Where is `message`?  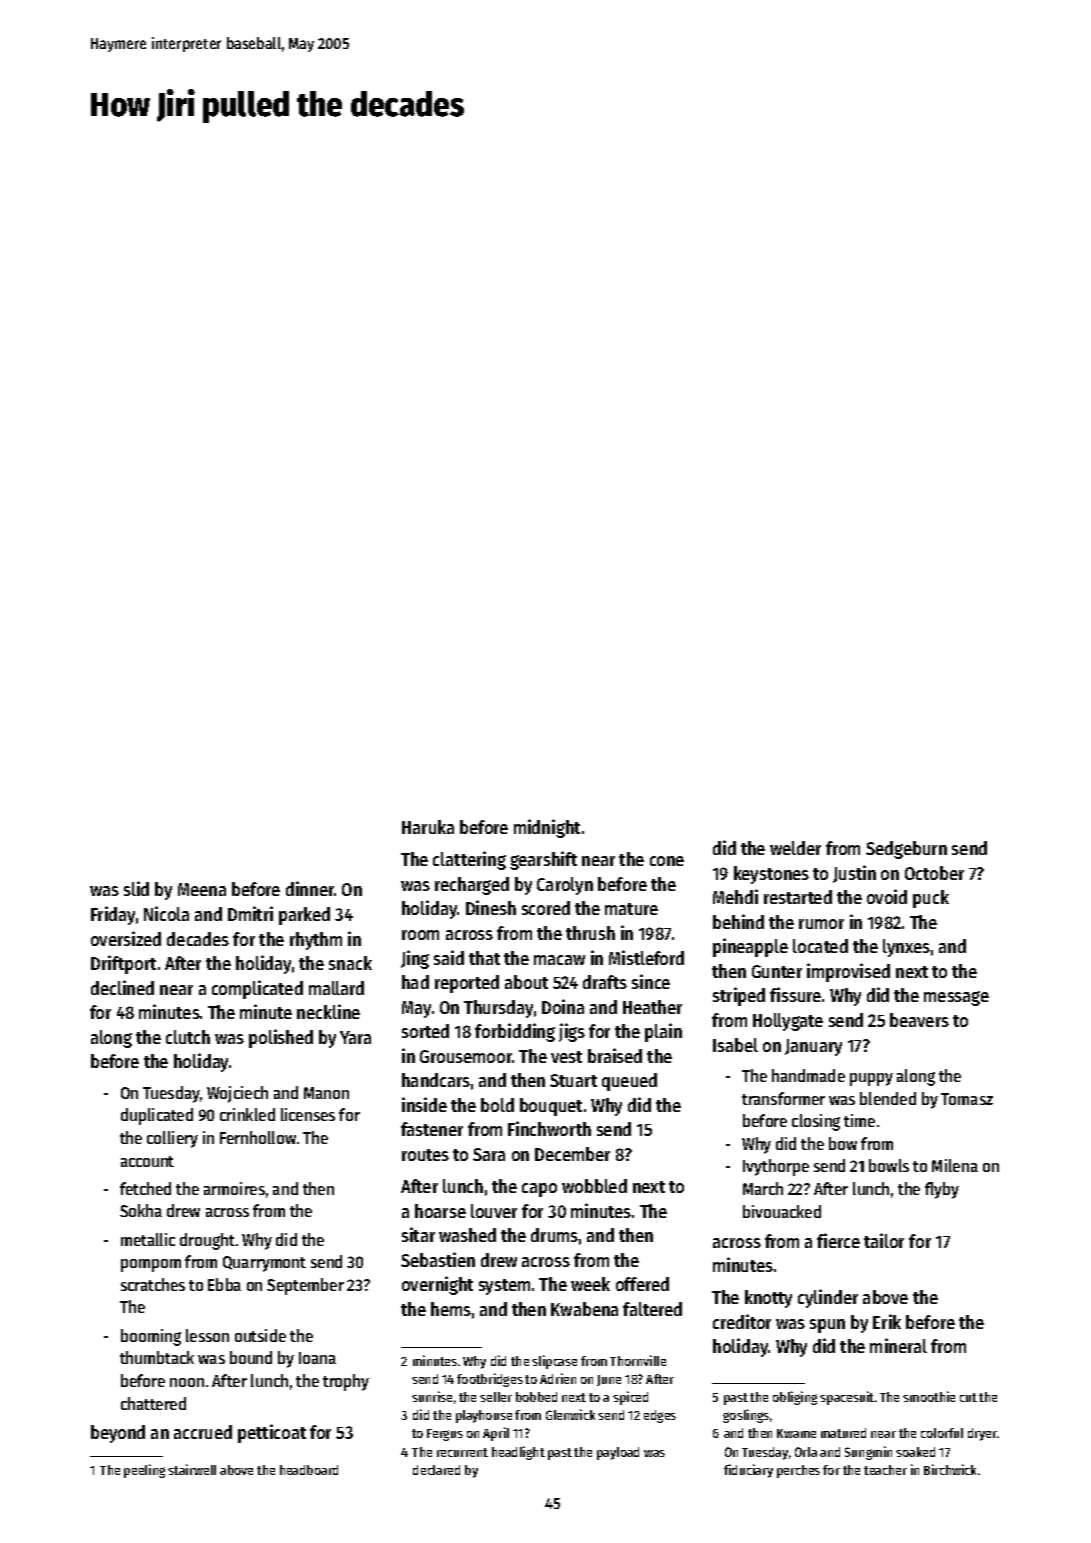
message is located at coordinates (956, 998).
